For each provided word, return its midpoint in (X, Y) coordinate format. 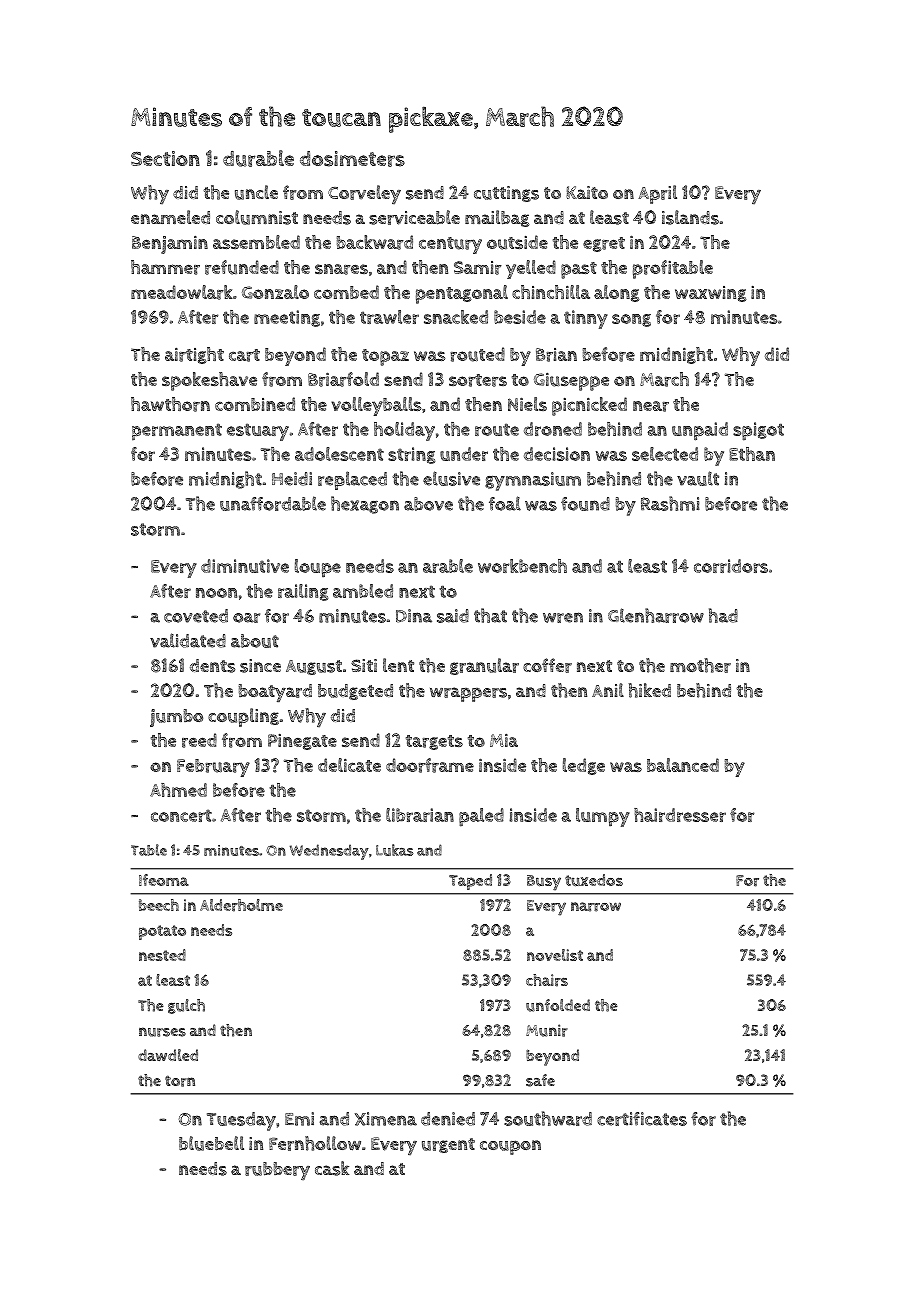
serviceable (414, 217)
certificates (642, 1119)
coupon (510, 1147)
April (658, 194)
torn (180, 1081)
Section (165, 158)
